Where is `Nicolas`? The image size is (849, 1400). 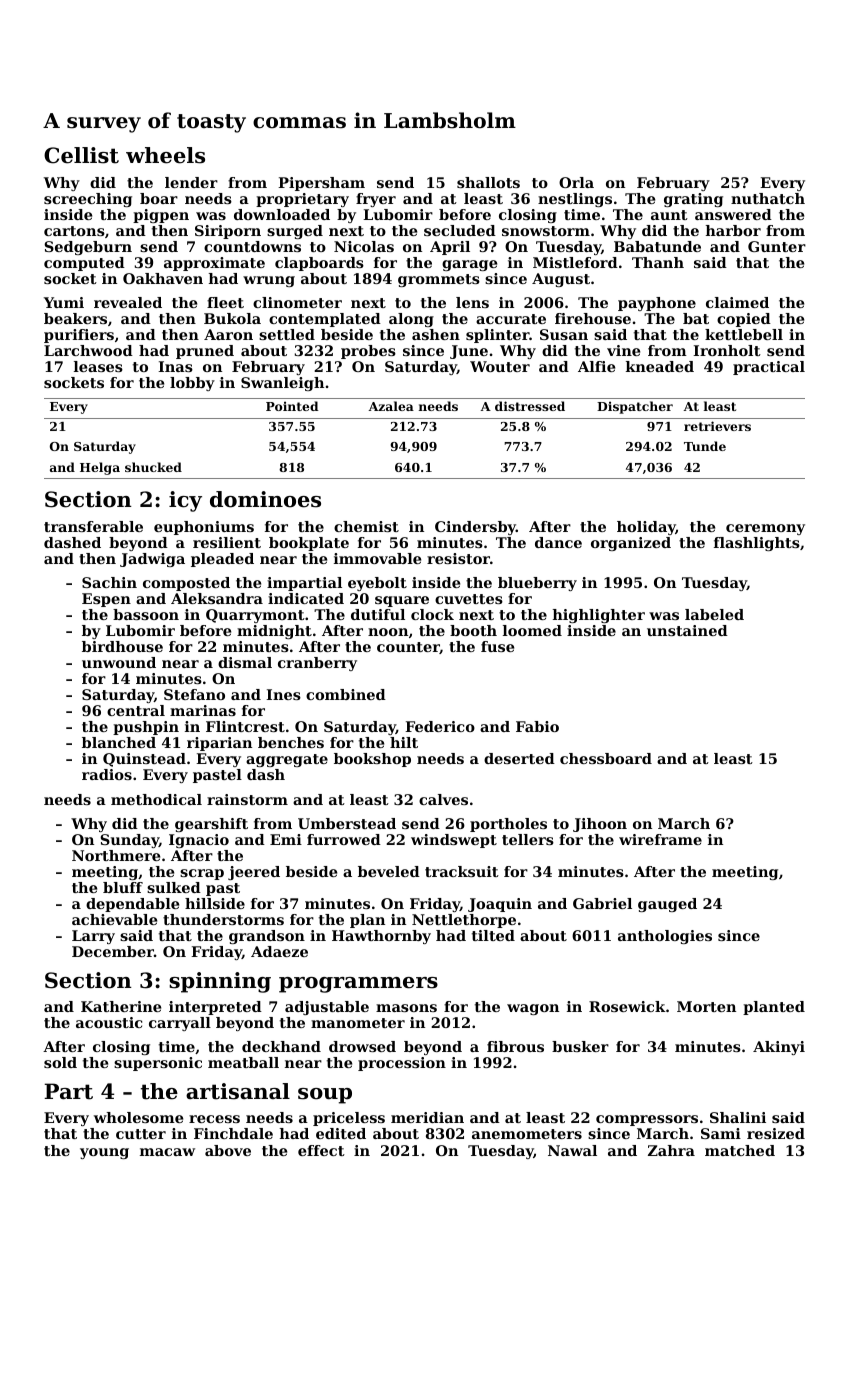
Nicolas is located at coordinates (364, 246).
